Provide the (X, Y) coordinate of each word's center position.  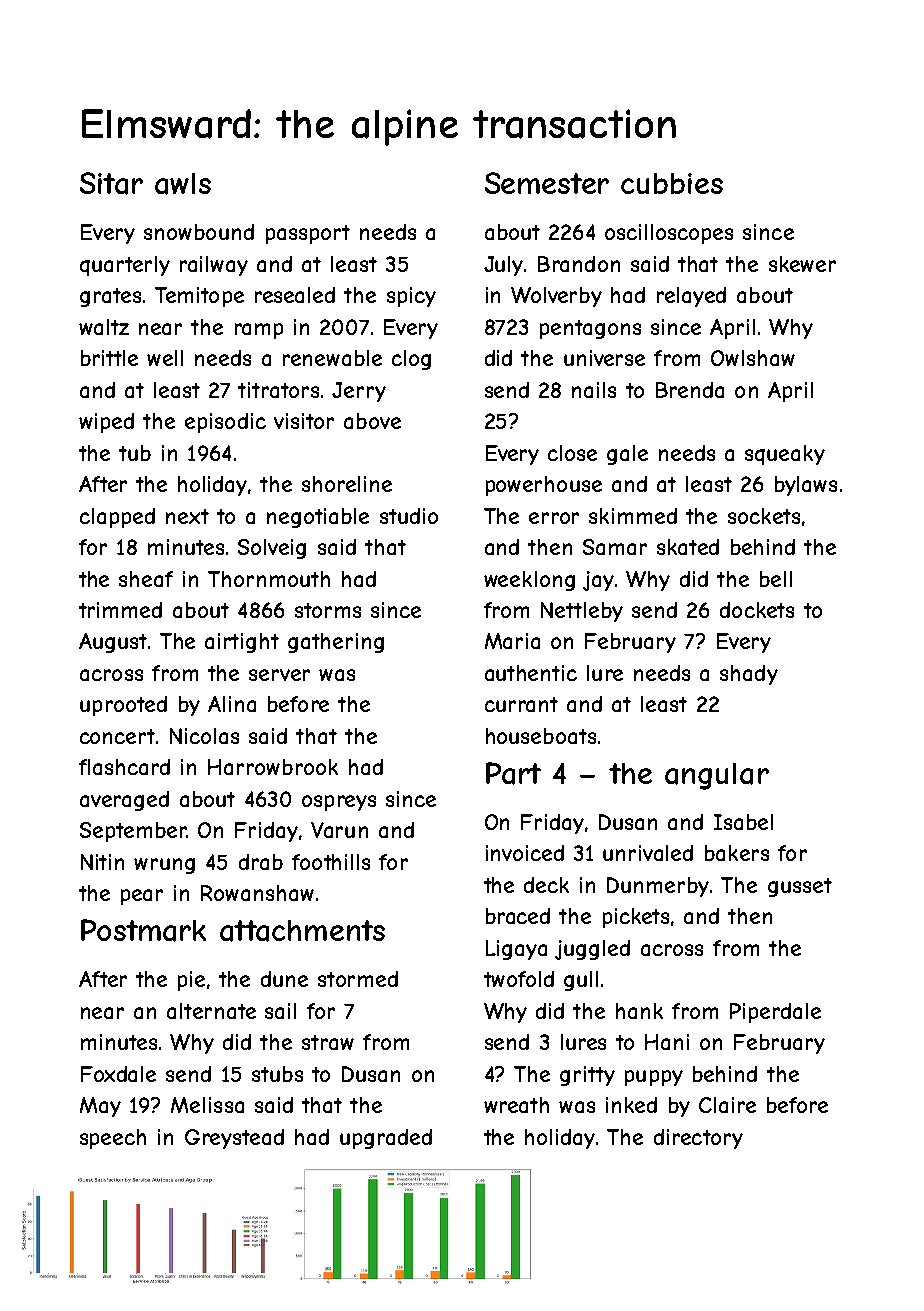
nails (594, 390)
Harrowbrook (273, 767)
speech (113, 1139)
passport (308, 234)
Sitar (111, 183)
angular (717, 776)
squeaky (785, 455)
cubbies (672, 183)
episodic (225, 423)
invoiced (525, 853)
